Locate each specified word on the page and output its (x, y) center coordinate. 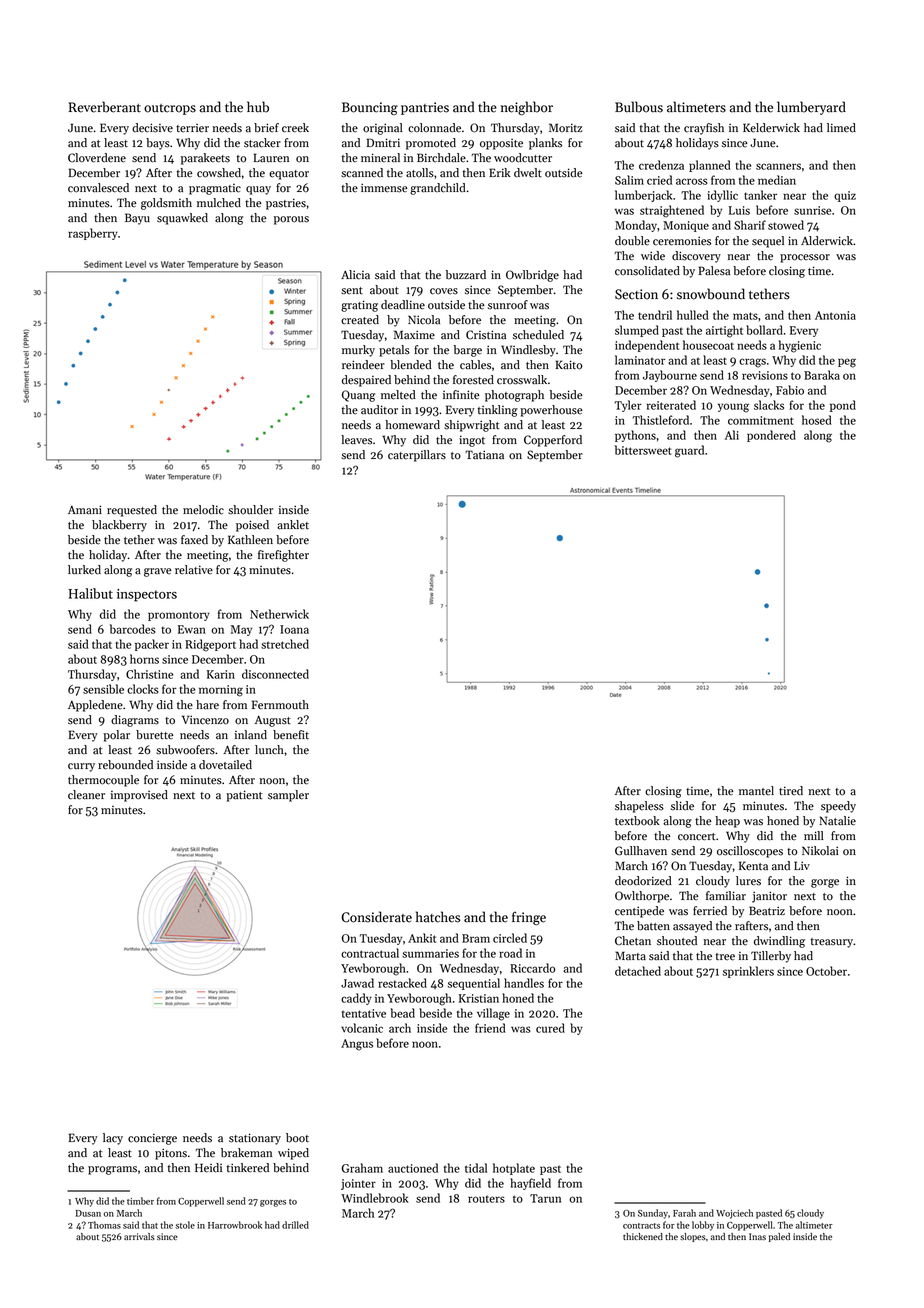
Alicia (355, 275)
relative (194, 570)
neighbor (527, 108)
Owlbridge (532, 276)
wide (653, 256)
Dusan (88, 1213)
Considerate (376, 917)
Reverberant (104, 107)
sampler (288, 796)
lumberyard (811, 108)
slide (682, 806)
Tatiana (484, 454)
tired (791, 791)
